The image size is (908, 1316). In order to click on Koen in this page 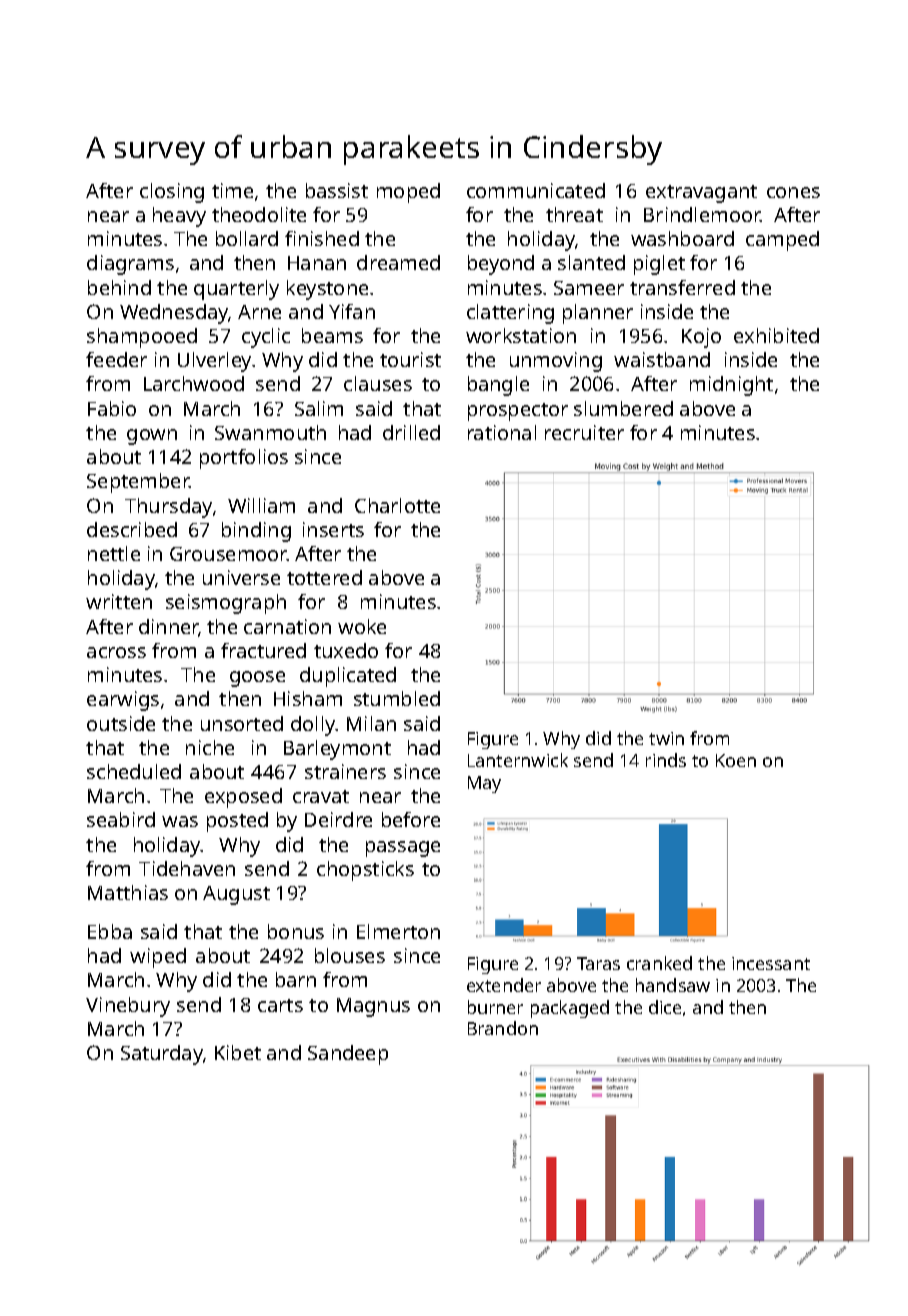, I will do `click(736, 760)`.
